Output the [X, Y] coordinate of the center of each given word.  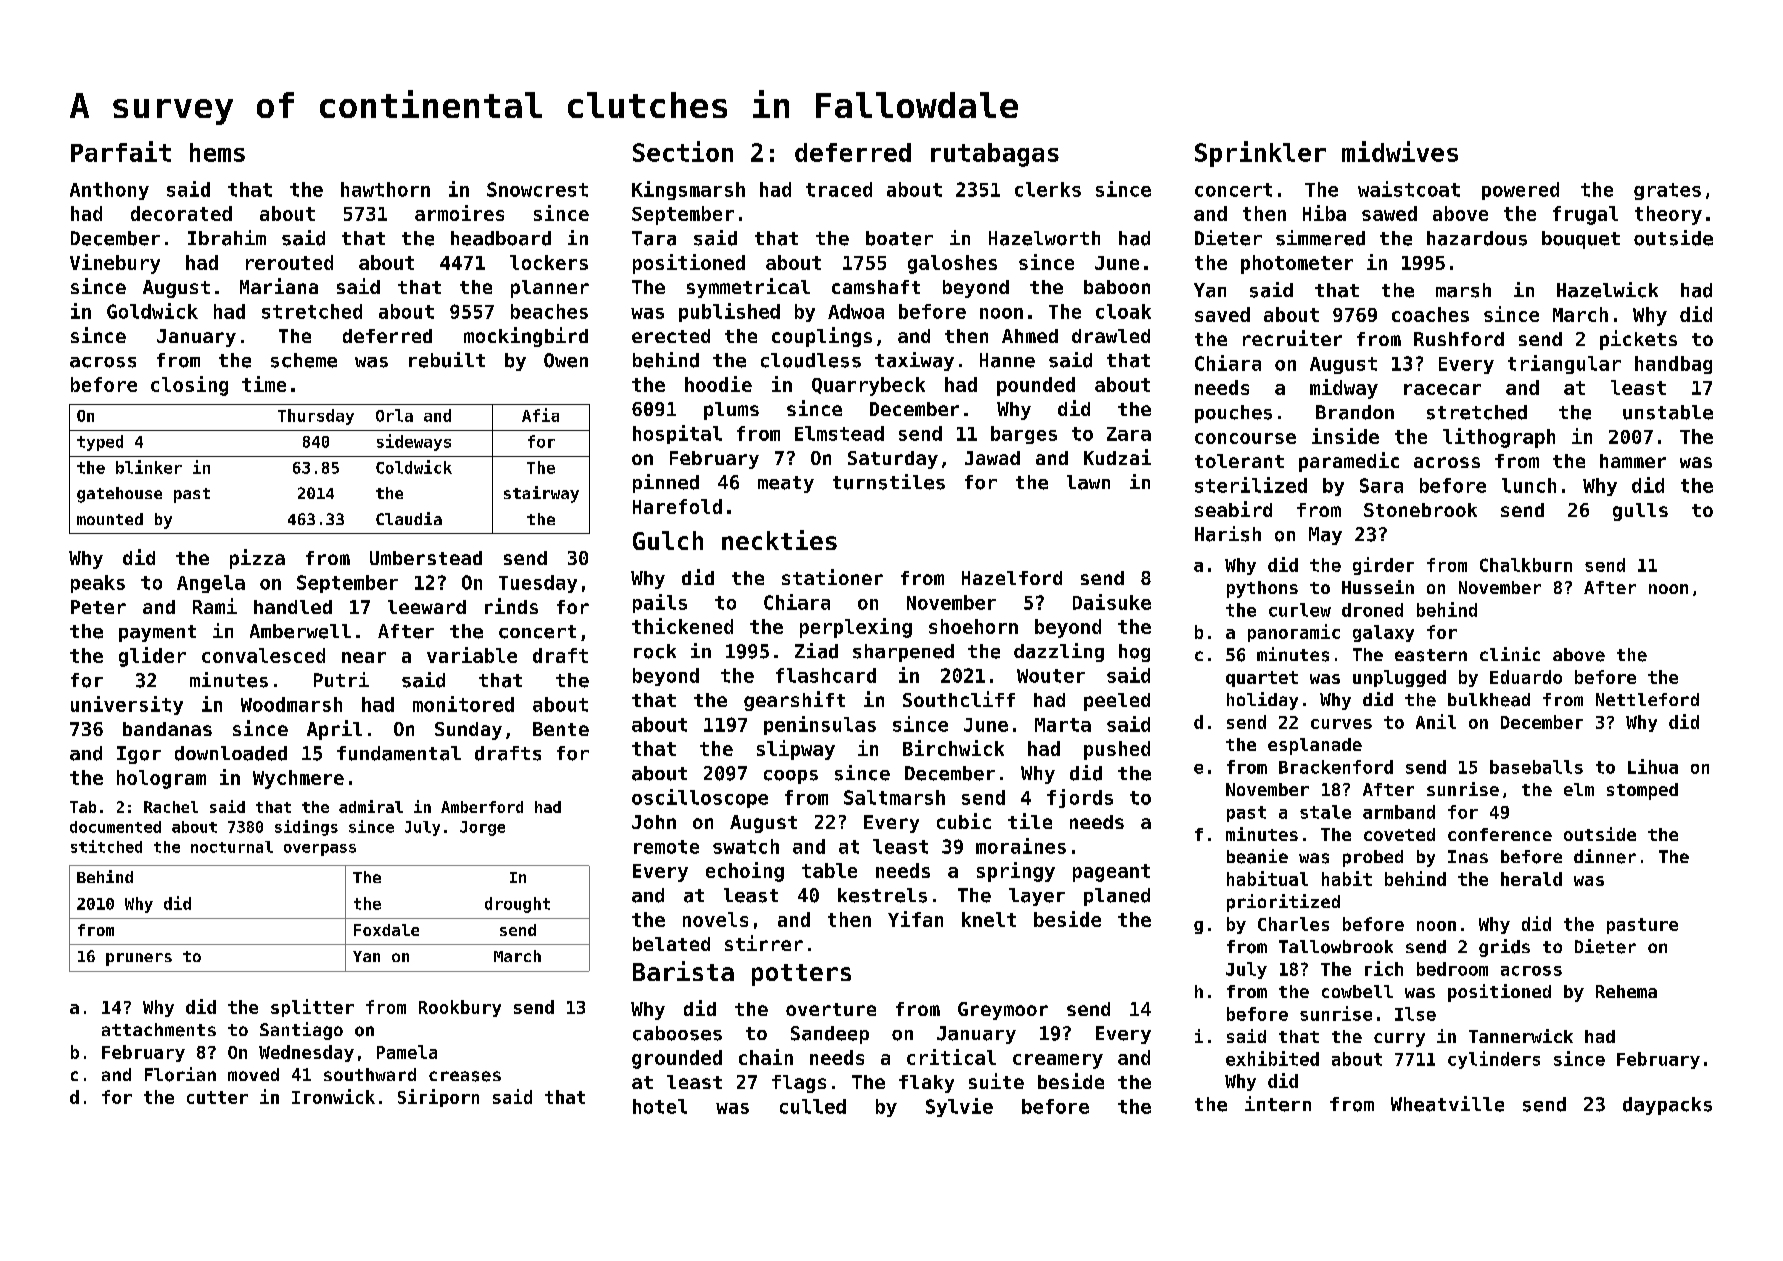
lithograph [1499, 438]
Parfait [121, 151]
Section [683, 151]
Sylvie [959, 1107]
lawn [1088, 482]
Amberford [482, 807]
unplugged [1399, 678]
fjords [1080, 798]
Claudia [409, 518]
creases [465, 1076]
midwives [1400, 151]
